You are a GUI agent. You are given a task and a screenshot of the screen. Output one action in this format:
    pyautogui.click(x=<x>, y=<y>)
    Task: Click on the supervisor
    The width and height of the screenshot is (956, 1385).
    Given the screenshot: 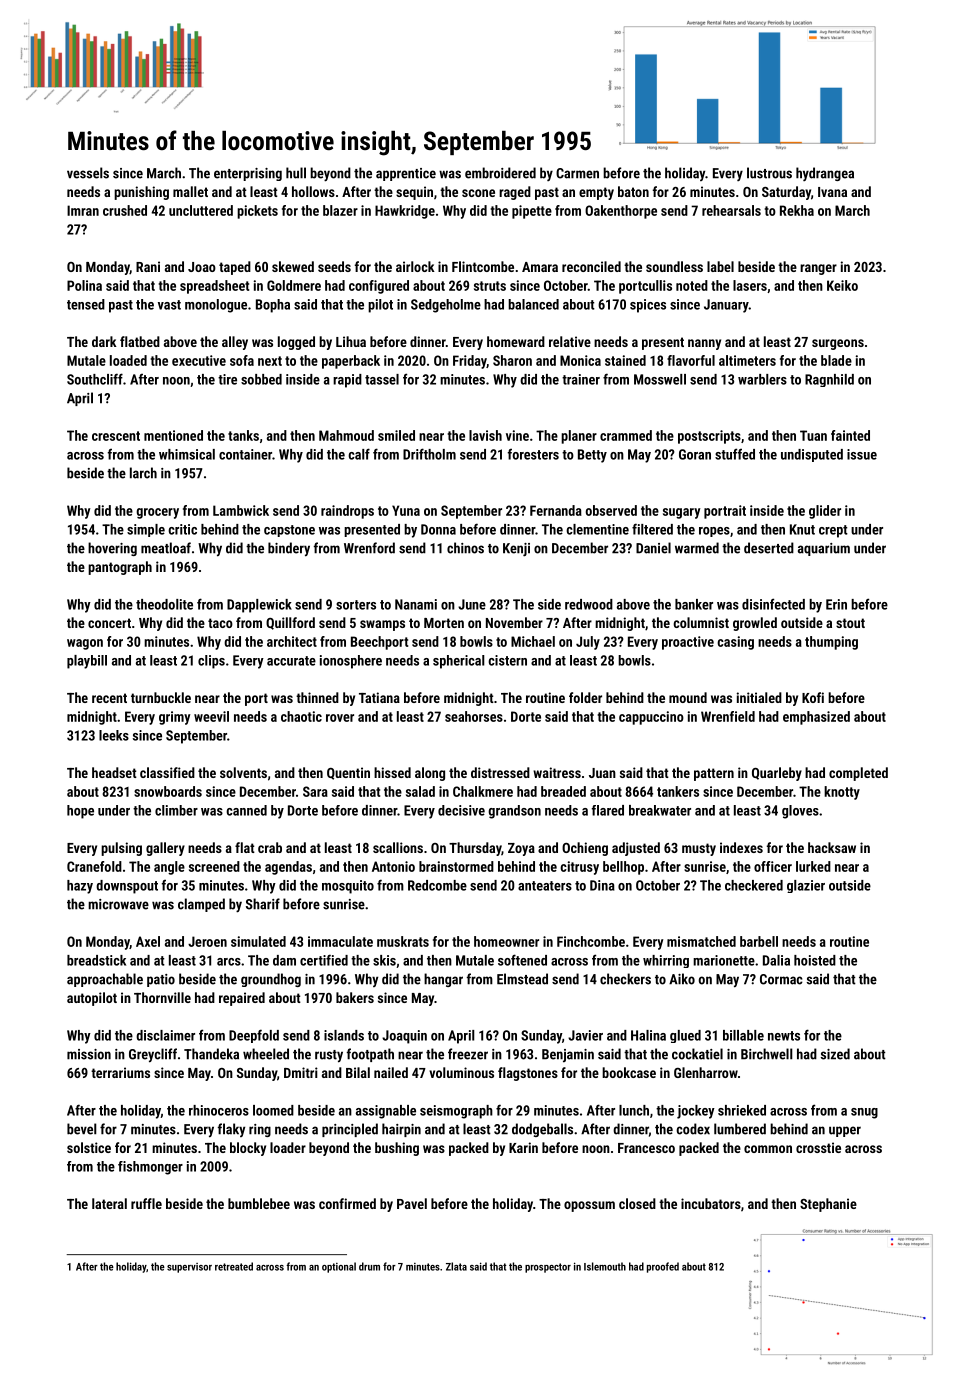 What is the action you would take?
    pyautogui.click(x=189, y=1268)
